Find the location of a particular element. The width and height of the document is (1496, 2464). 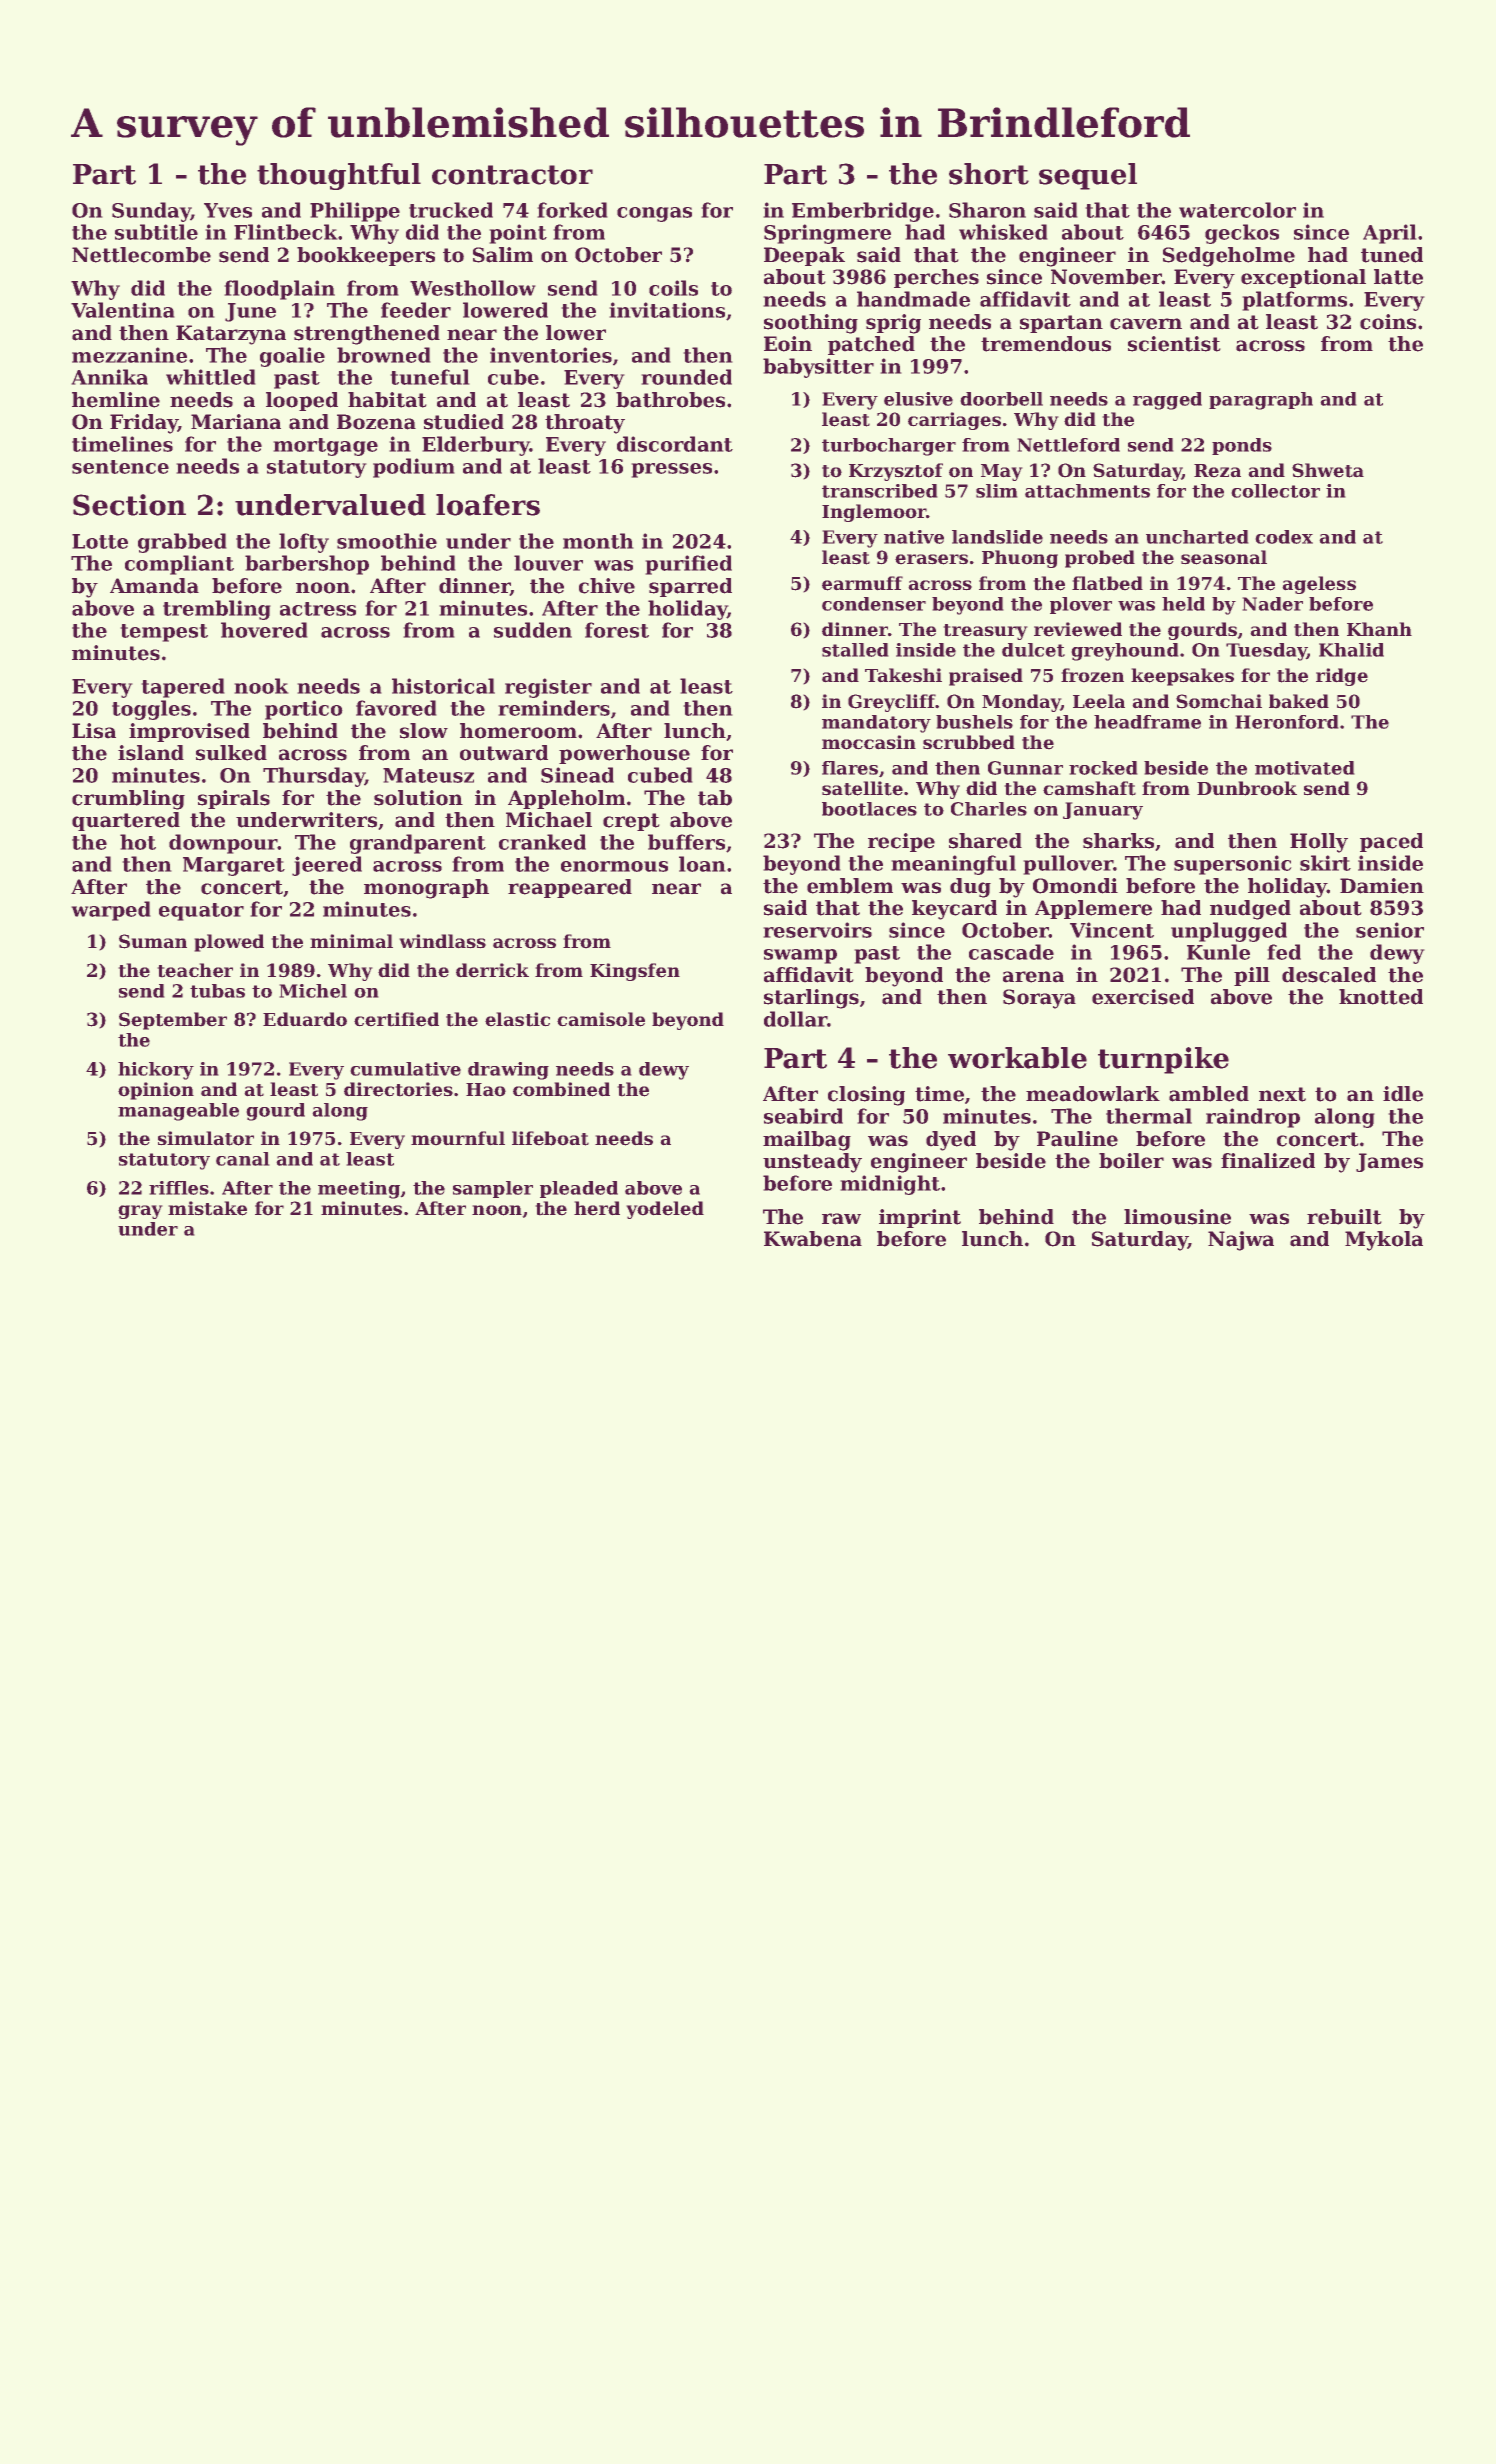

directories is located at coordinates (398, 1089).
